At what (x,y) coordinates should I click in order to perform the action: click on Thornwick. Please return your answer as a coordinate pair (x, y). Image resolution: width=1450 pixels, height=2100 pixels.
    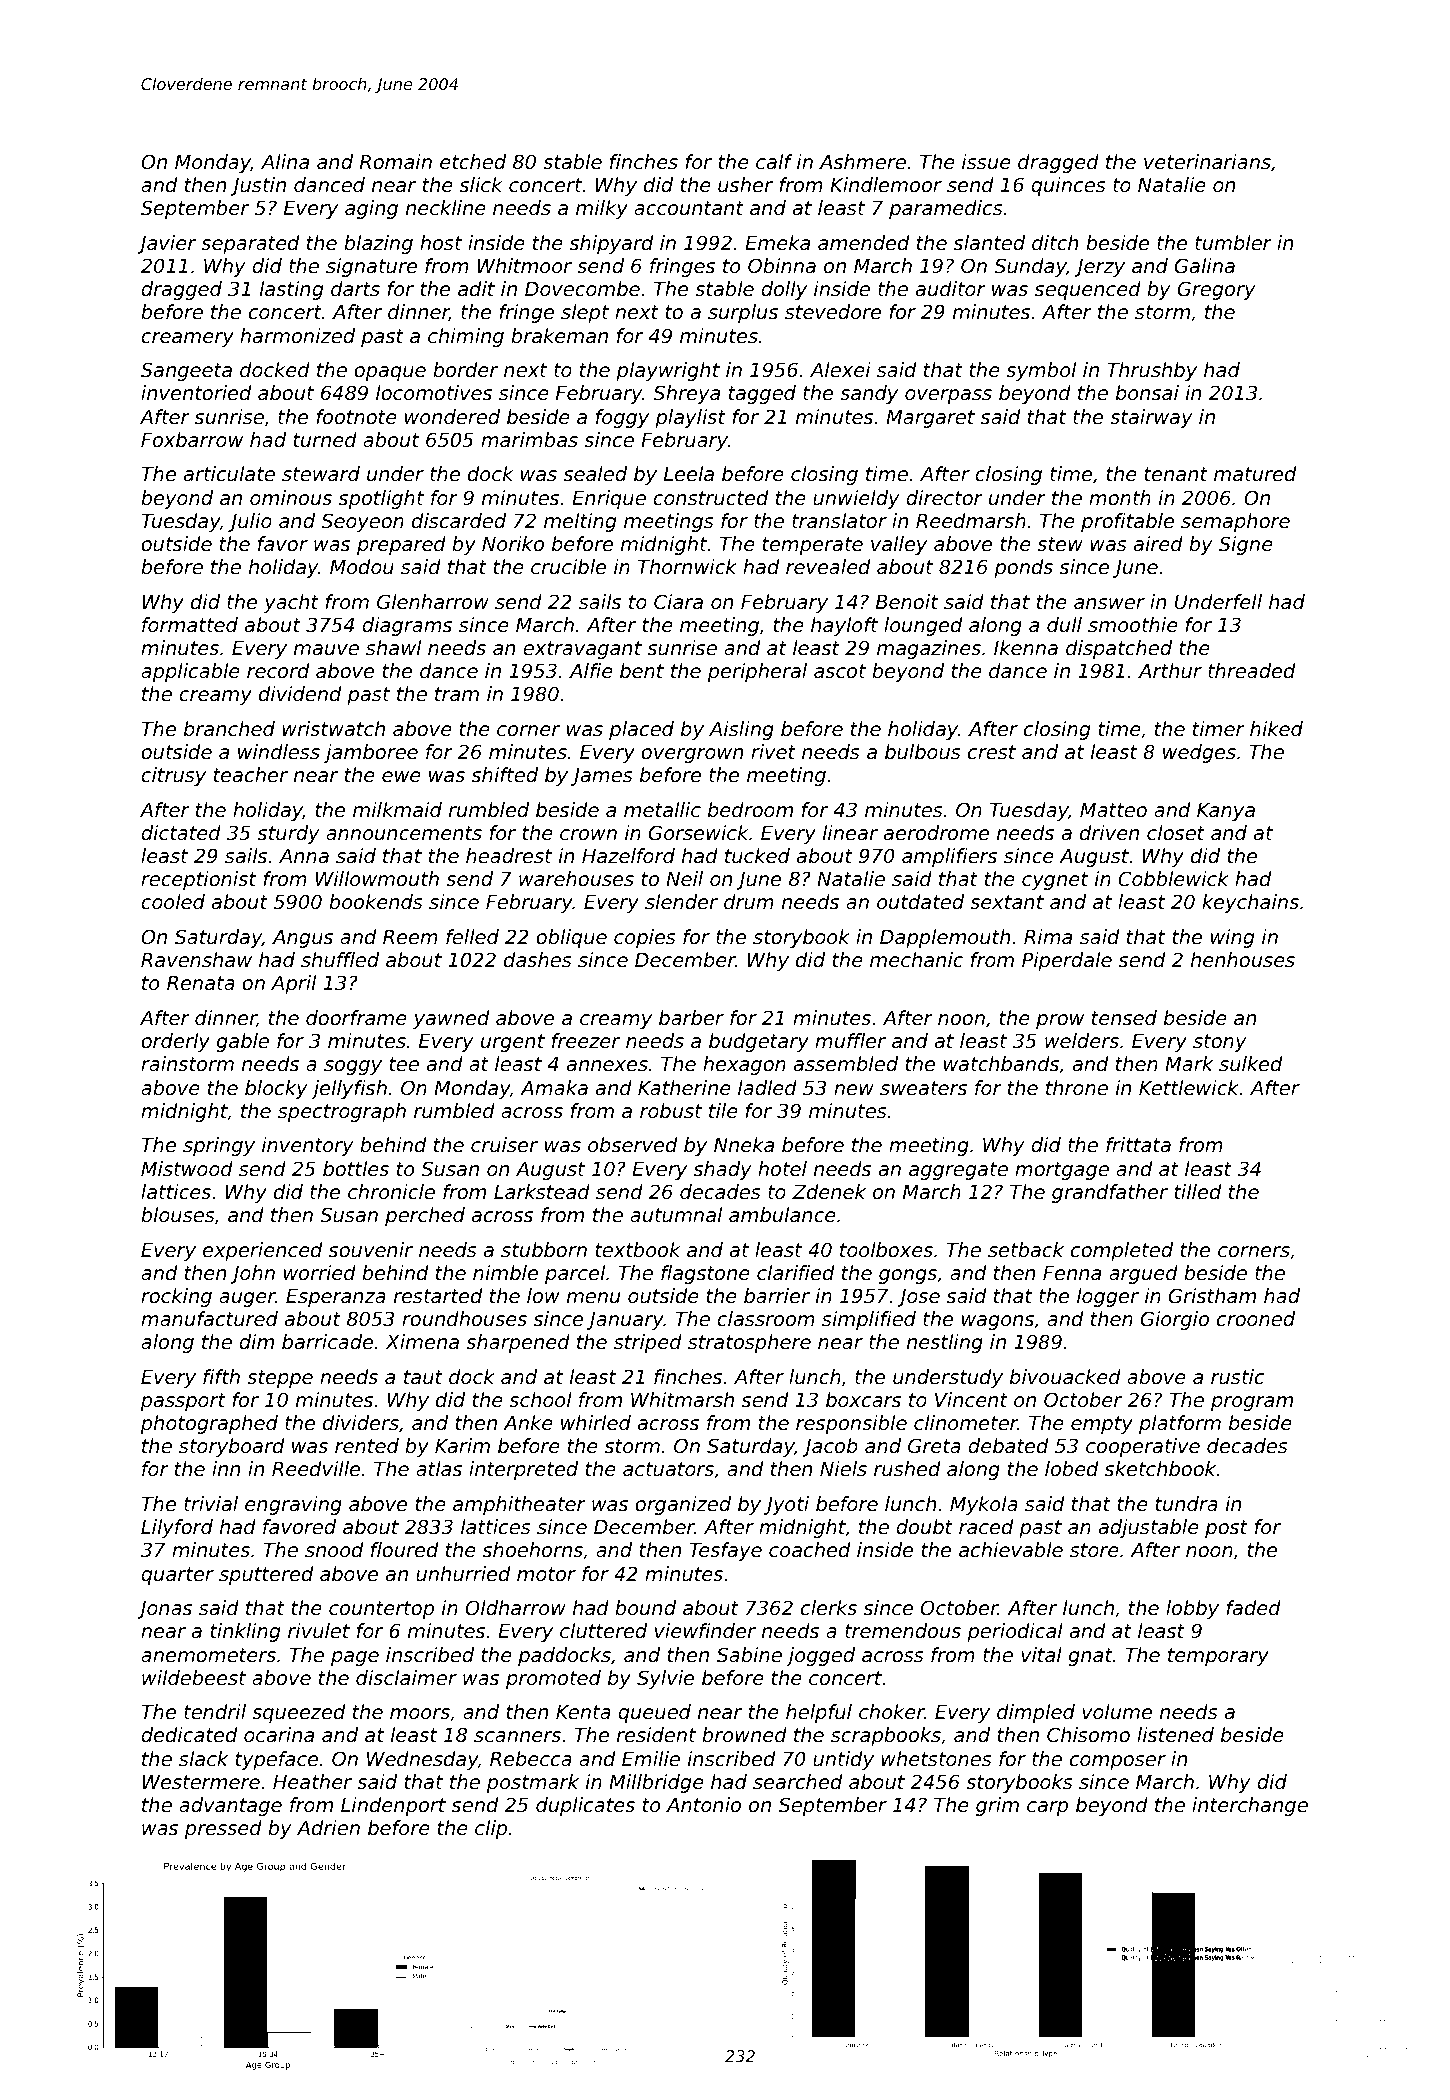
    Looking at the image, I should click on (687, 566).
